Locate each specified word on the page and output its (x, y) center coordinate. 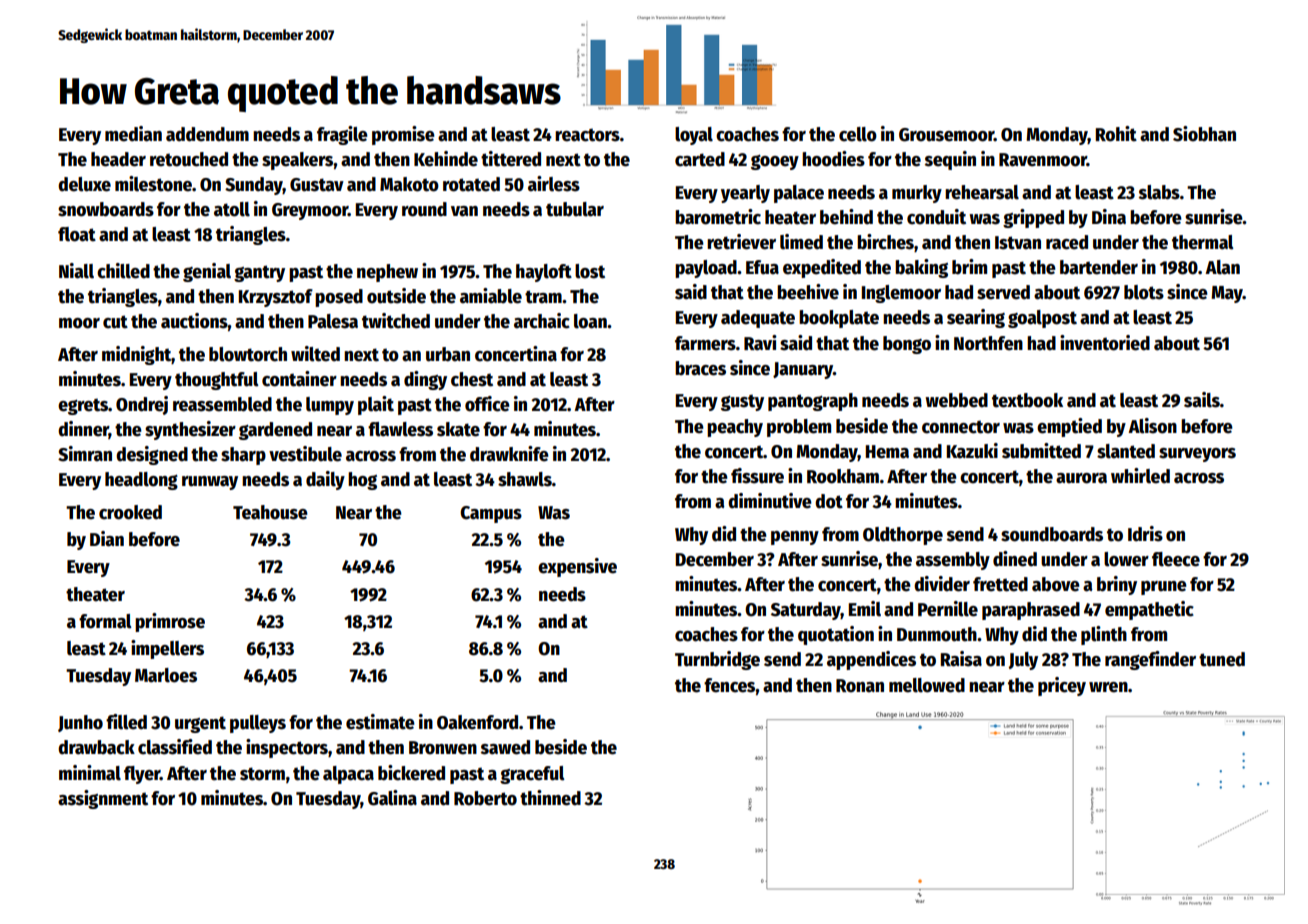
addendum (207, 134)
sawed (505, 747)
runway (210, 483)
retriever (741, 242)
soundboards (1052, 534)
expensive (577, 567)
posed (339, 298)
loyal (694, 136)
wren (1108, 687)
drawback (96, 747)
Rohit (1116, 134)
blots (1144, 292)
